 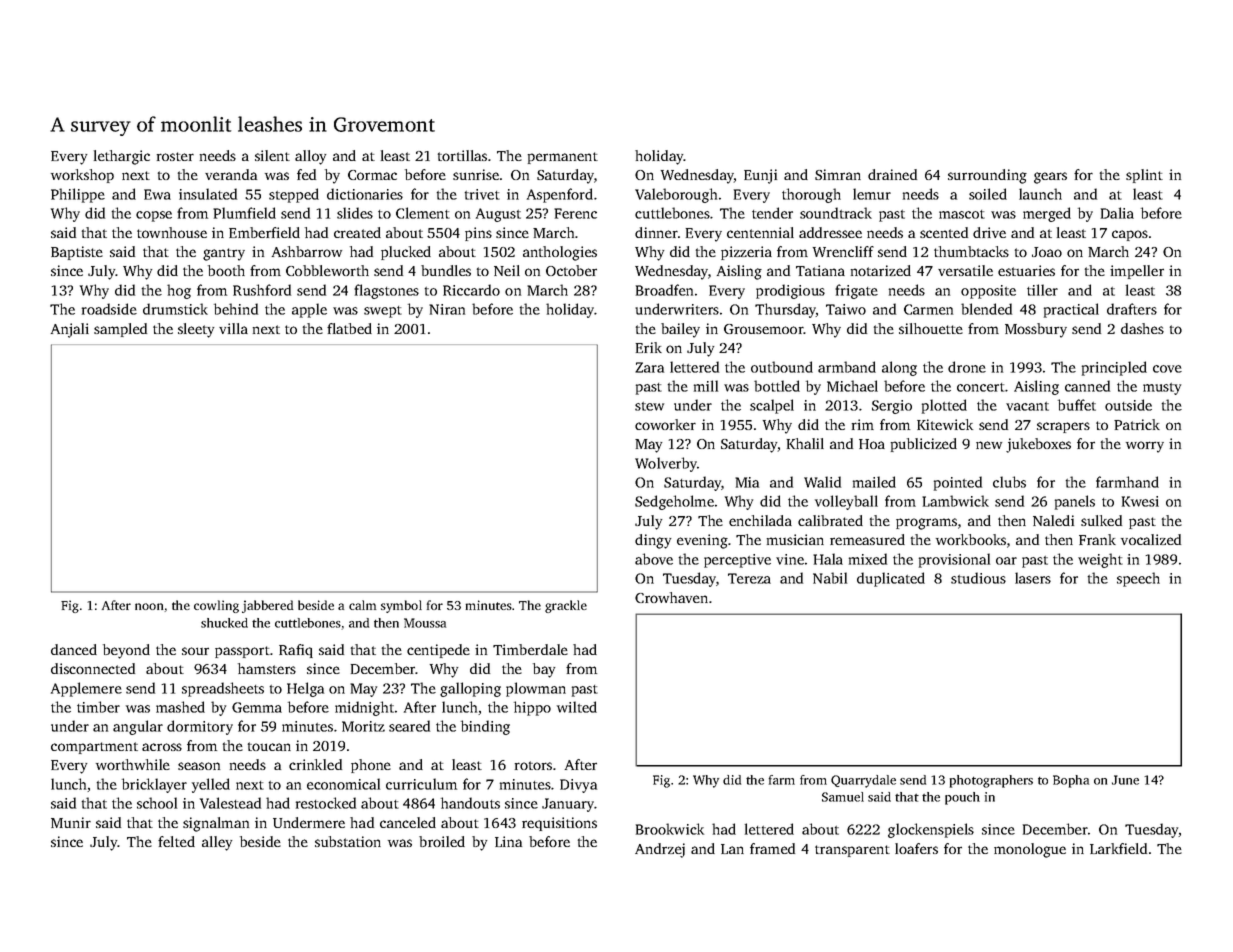 I want to click on wilted, so click(x=577, y=707).
